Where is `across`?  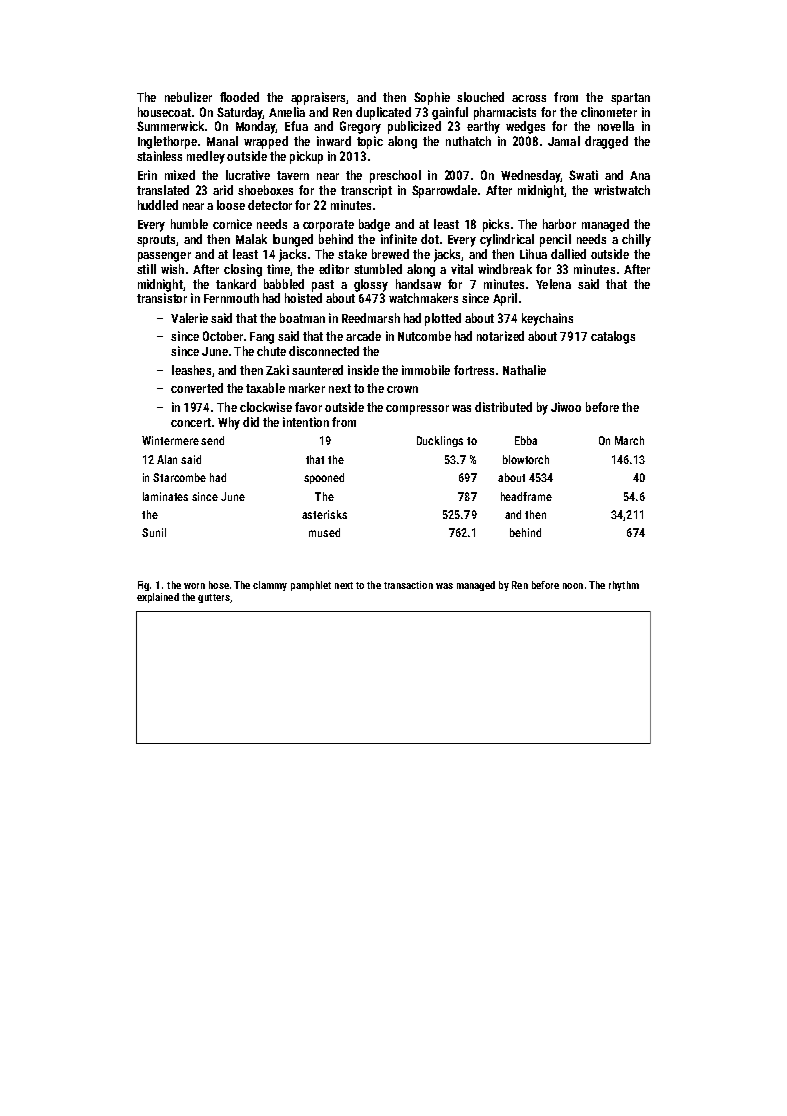 across is located at coordinates (529, 98).
